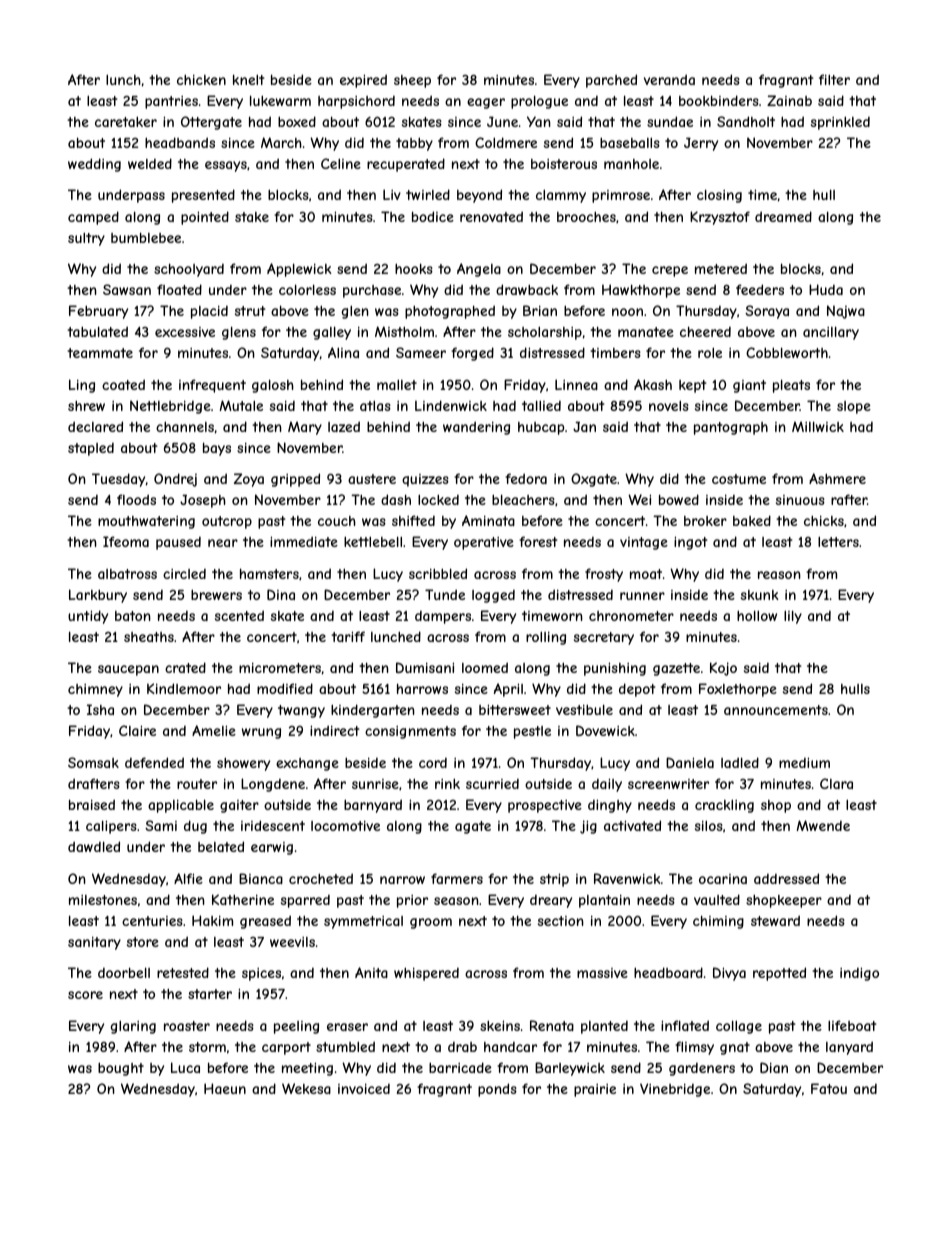 The width and height of the screenshot is (952, 1233). I want to click on filter, so click(834, 79).
